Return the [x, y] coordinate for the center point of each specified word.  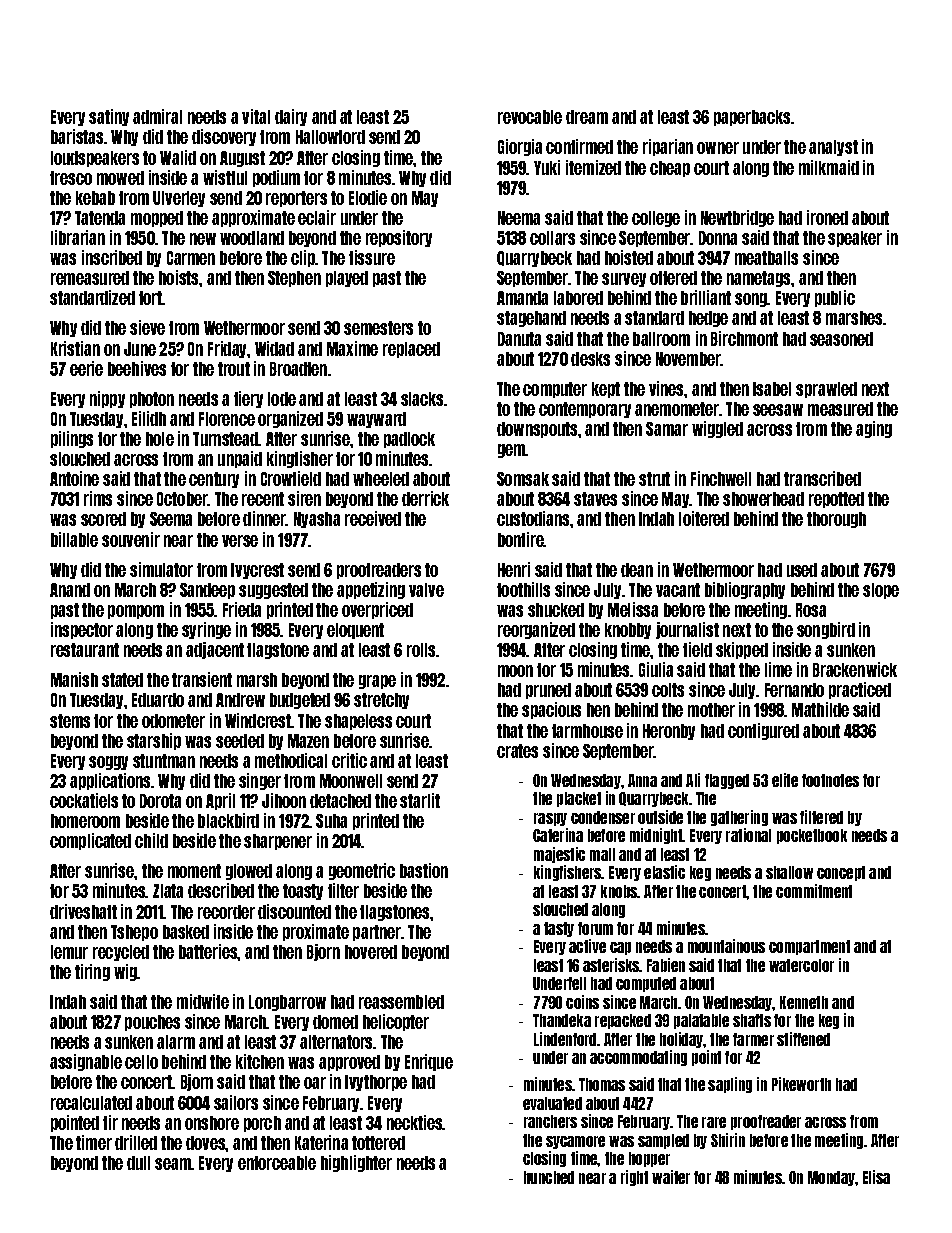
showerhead [763, 499]
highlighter [356, 1163]
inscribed [112, 257]
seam [173, 1164]
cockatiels [84, 800]
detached [340, 801]
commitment [814, 891]
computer [555, 390]
